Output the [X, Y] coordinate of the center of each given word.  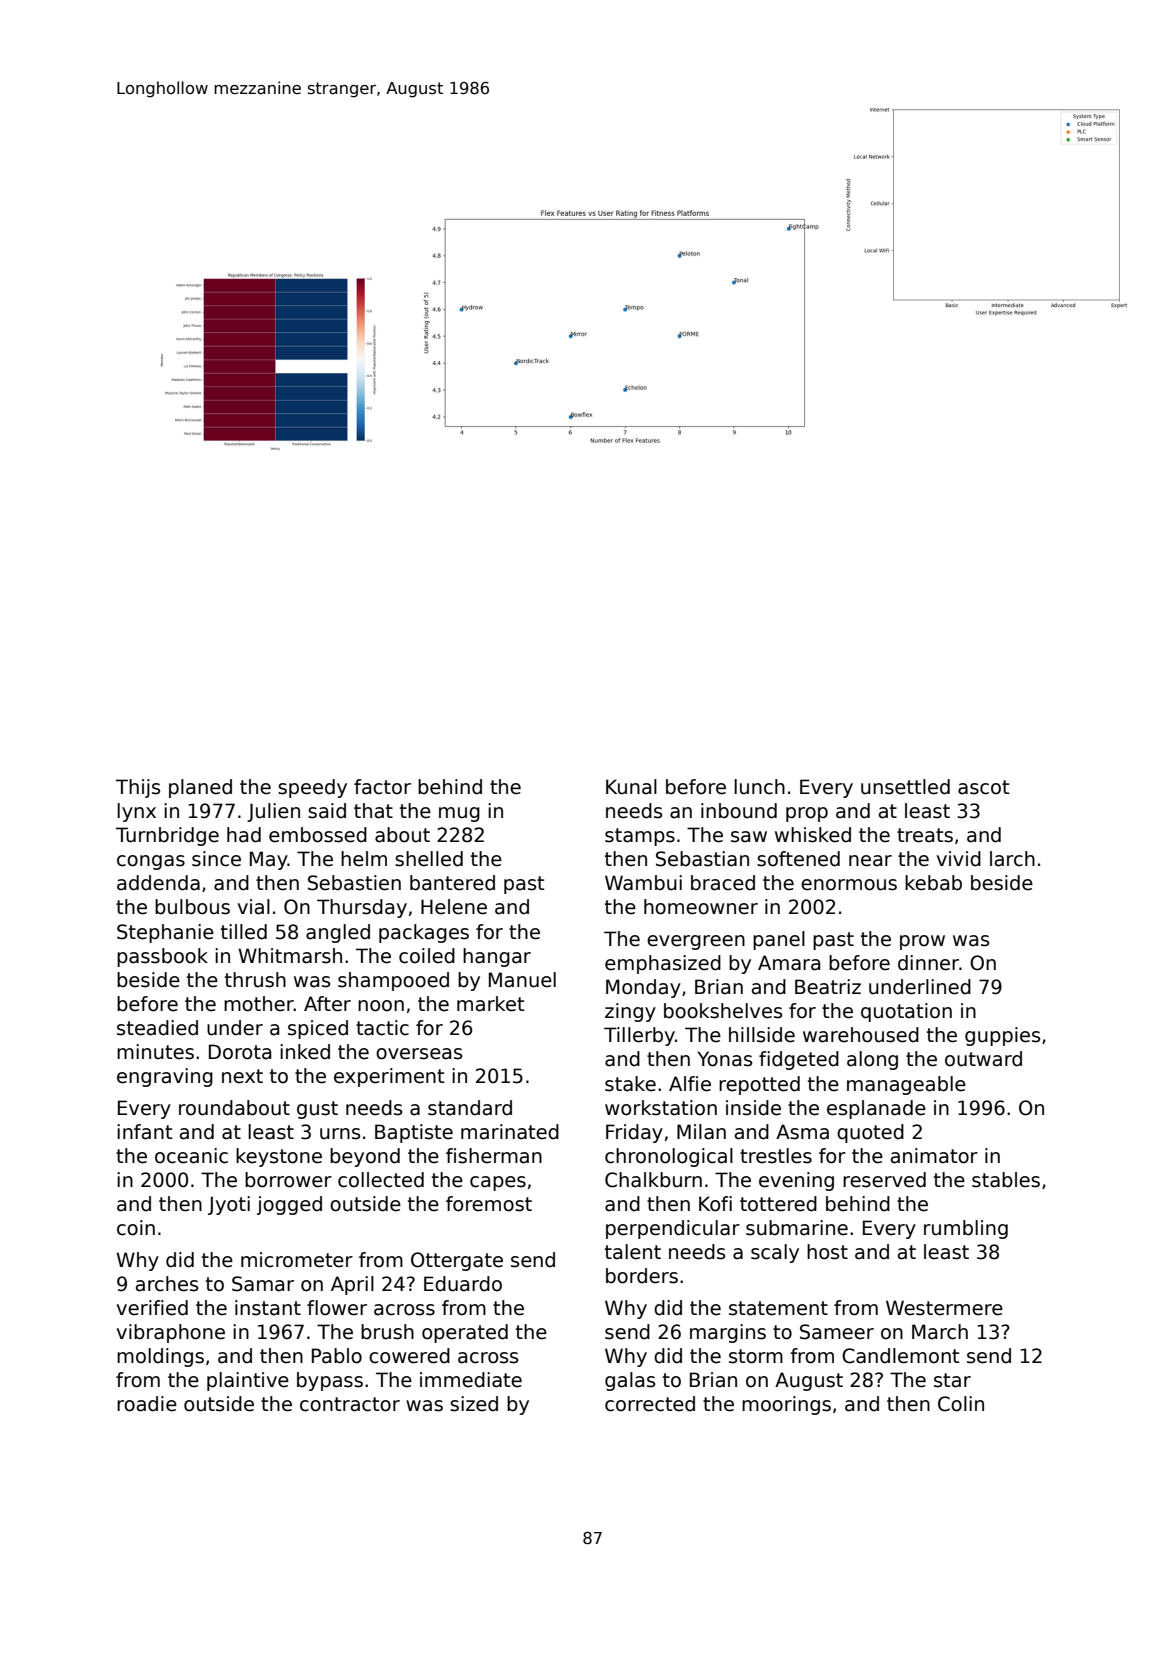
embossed [318, 835]
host [827, 1252]
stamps [640, 837]
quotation [906, 1012]
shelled [429, 859]
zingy [630, 1012]
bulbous [192, 907]
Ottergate [457, 1261]
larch [1012, 859]
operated [465, 1333]
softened [798, 859]
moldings [160, 1357]
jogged [289, 1205]
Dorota [240, 1052]
